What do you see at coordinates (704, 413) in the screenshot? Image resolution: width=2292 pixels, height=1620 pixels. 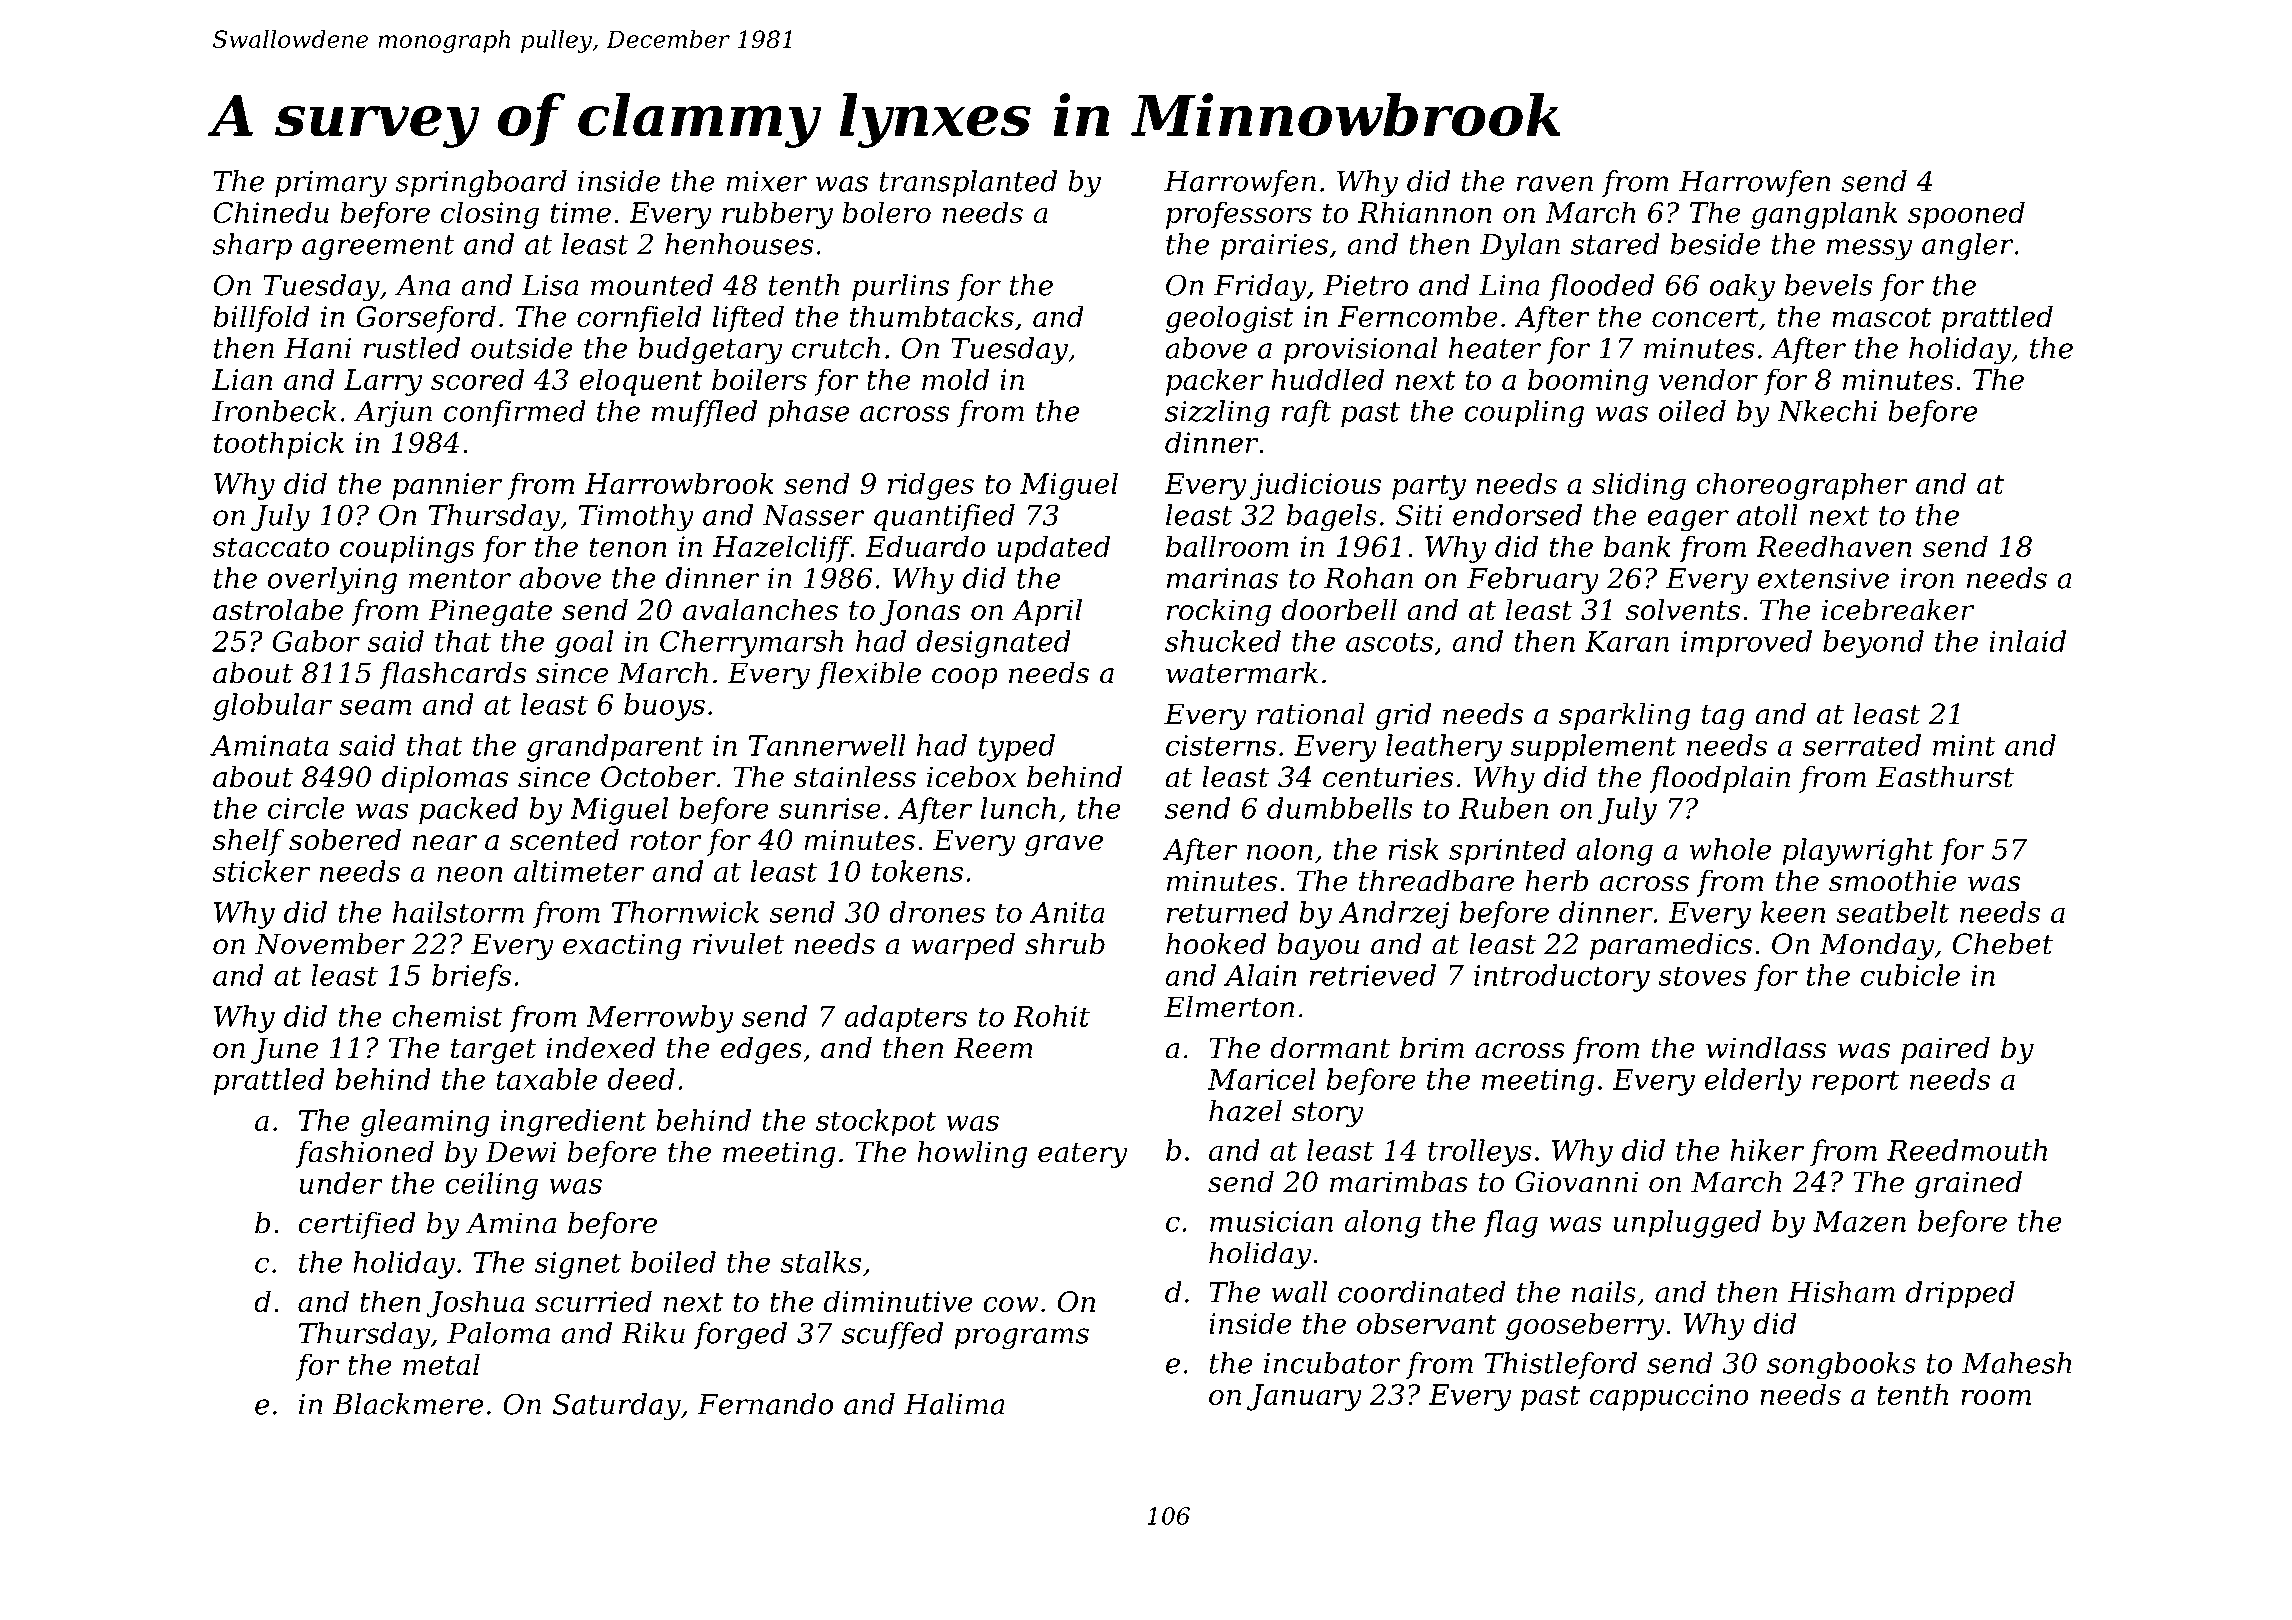 I see `muffled` at bounding box center [704, 413].
